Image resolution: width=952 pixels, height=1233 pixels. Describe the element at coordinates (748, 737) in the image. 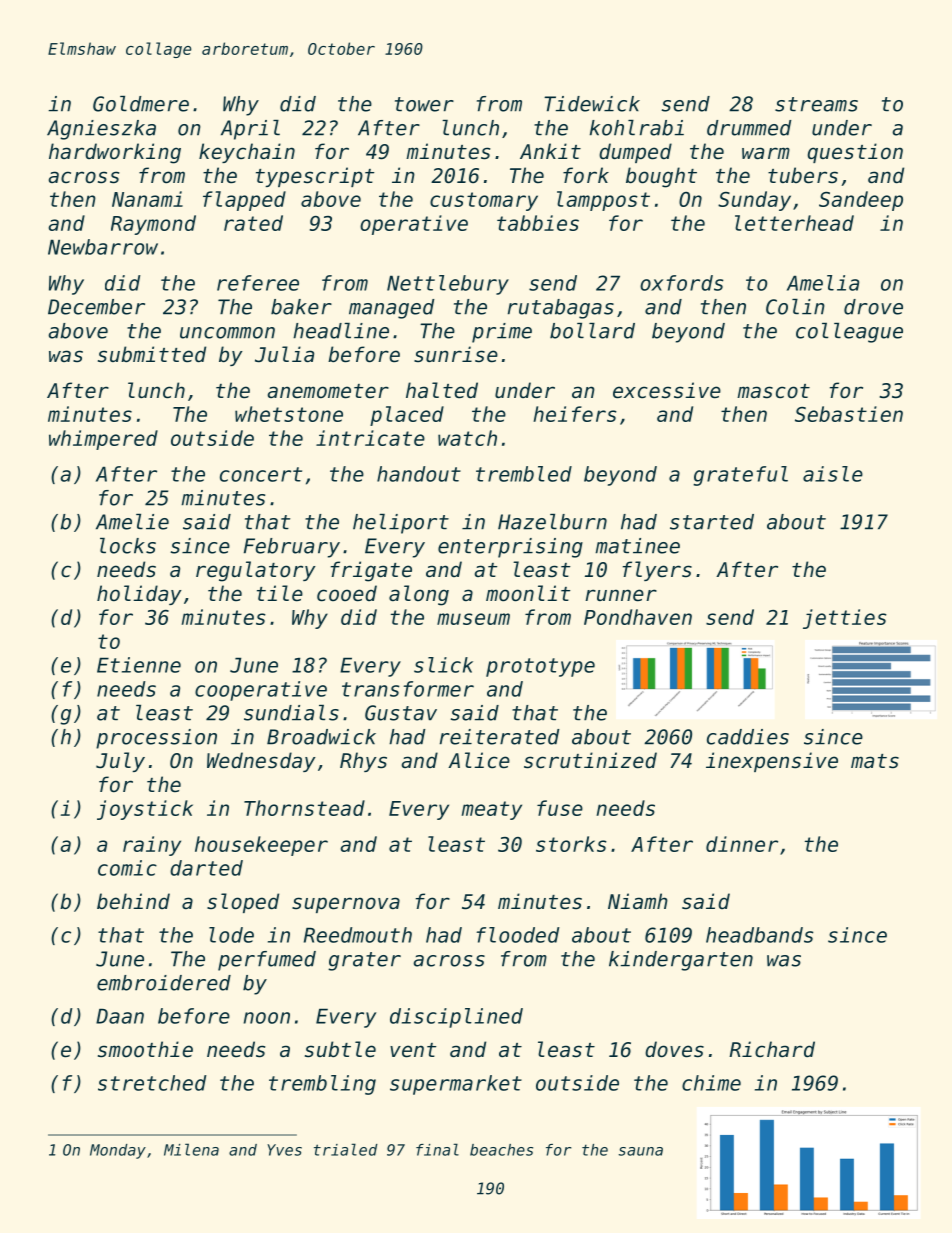

I see `caddies` at that location.
